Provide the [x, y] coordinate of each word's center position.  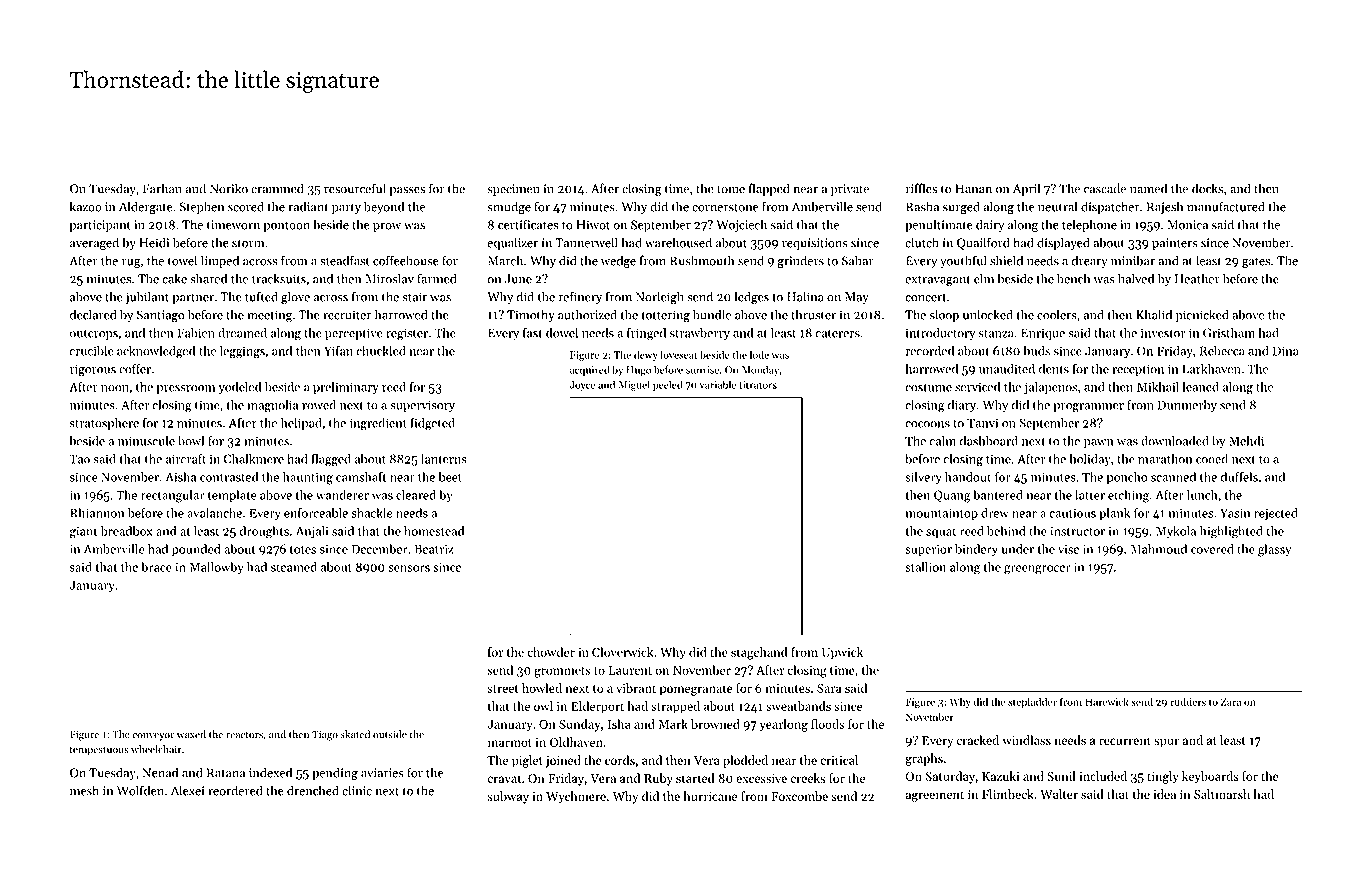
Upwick [842, 653]
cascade [1105, 188]
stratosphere [104, 424]
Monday [760, 370]
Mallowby [217, 568]
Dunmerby [1187, 406]
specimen [513, 190]
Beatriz [434, 549]
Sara [829, 688]
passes [407, 191]
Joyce [582, 386]
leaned [1200, 386]
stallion [925, 567]
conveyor [153, 737]
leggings [242, 352]
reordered [235, 790]
